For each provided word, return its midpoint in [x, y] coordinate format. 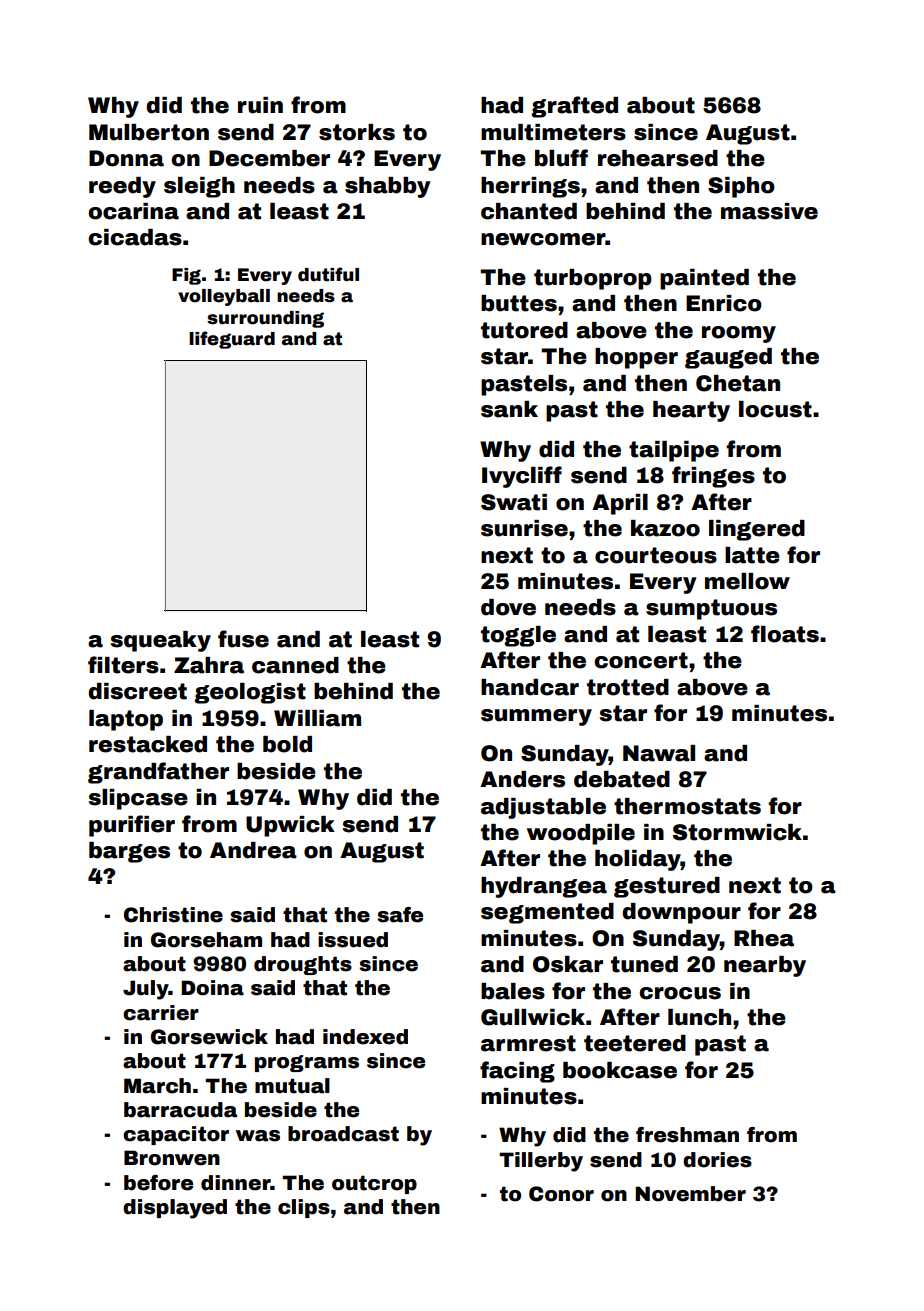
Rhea [764, 938]
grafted [574, 107]
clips [304, 1208]
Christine [173, 915]
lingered [757, 530]
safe [400, 915]
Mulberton [149, 132]
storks [357, 132]
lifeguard [232, 340]
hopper [636, 358]
